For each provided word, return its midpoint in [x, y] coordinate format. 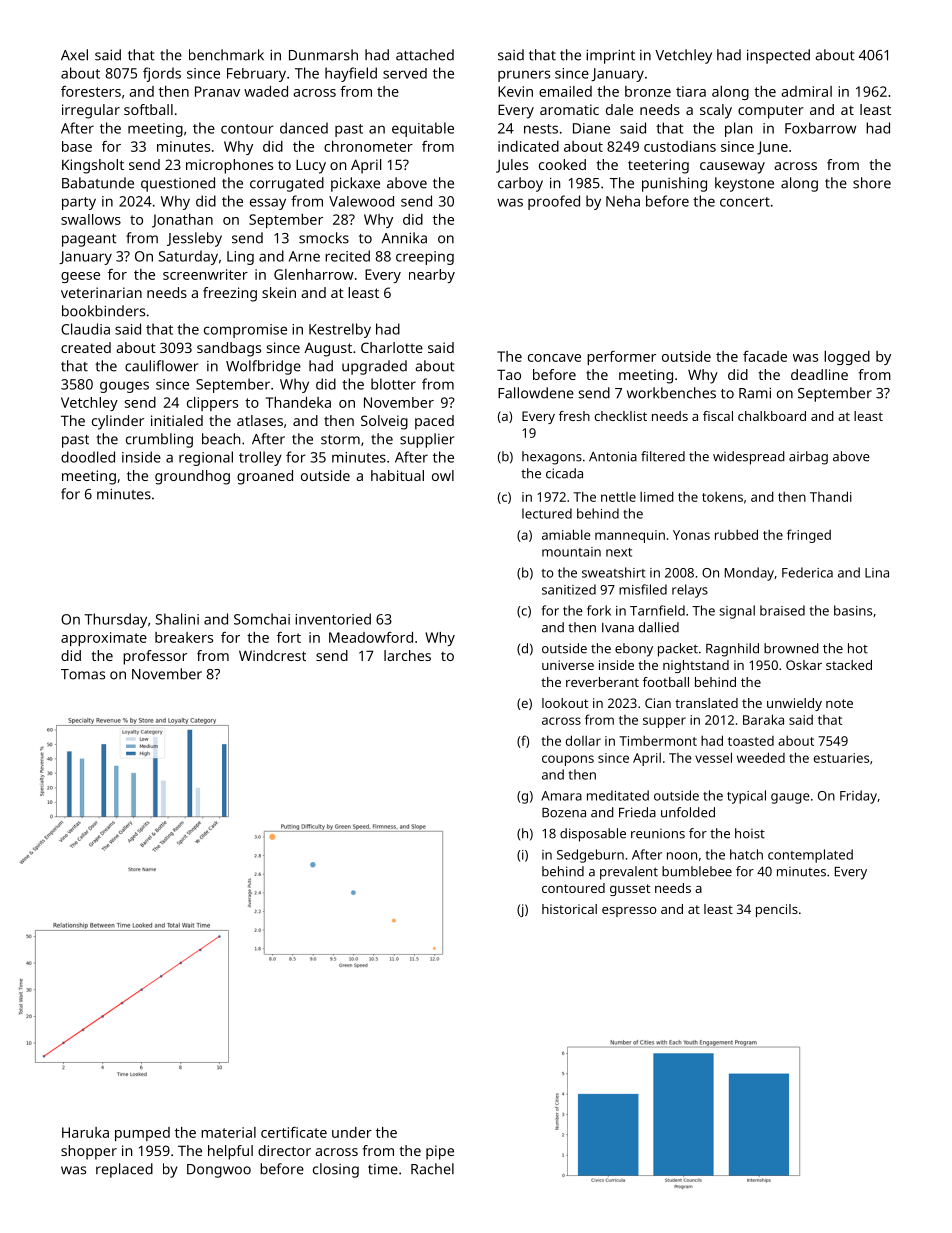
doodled [88, 457]
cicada [564, 473]
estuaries [841, 758]
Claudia [85, 329]
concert [745, 202]
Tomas [83, 674]
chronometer [368, 146]
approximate [104, 639]
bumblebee [697, 871]
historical [569, 909]
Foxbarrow [820, 128]
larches [407, 655]
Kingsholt [93, 166]
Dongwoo [219, 1171]
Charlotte [392, 347]
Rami [755, 393]
